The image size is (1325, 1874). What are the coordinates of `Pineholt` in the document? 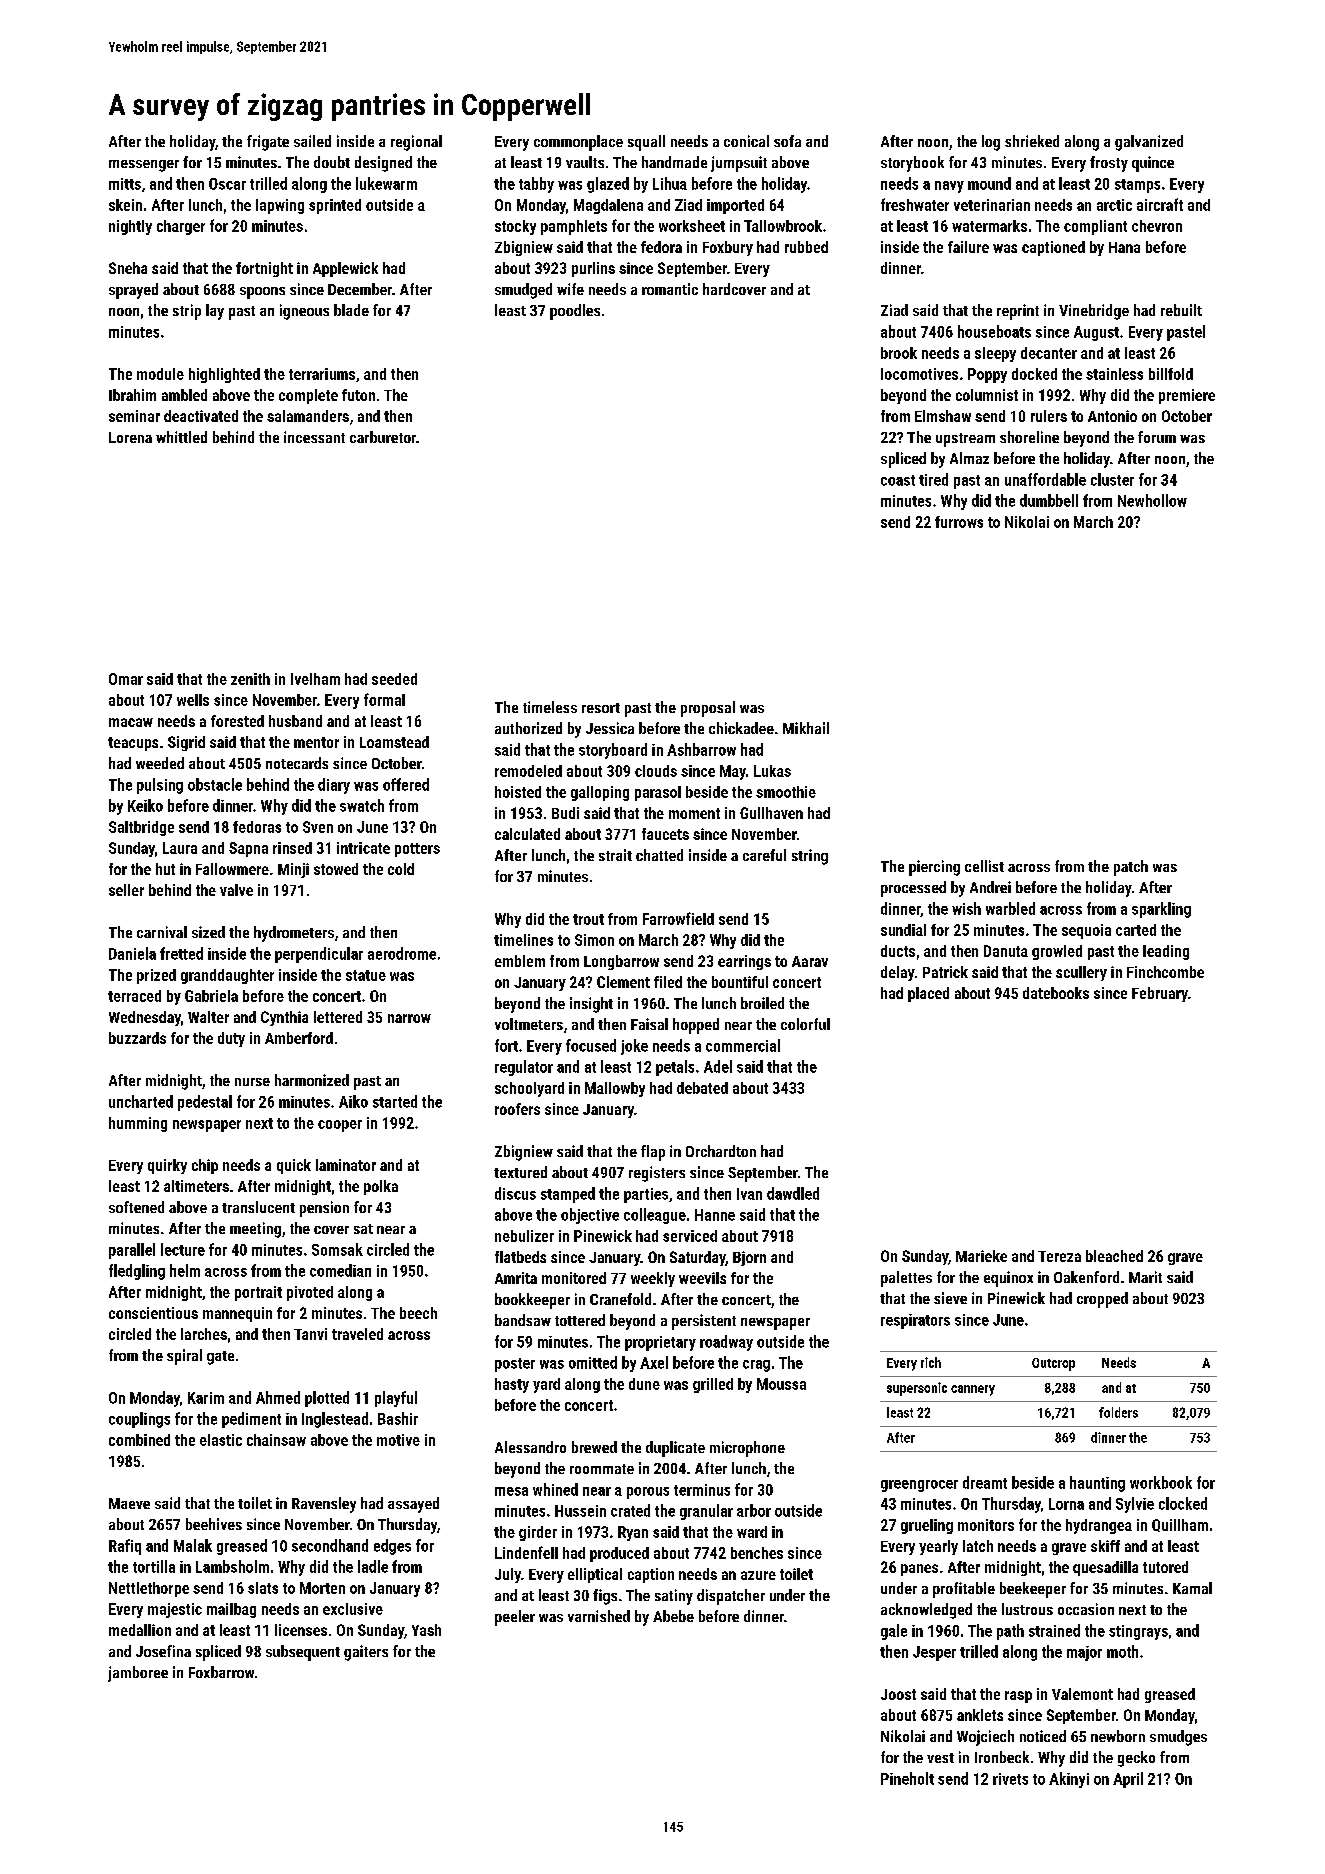 It's located at (907, 1778).
